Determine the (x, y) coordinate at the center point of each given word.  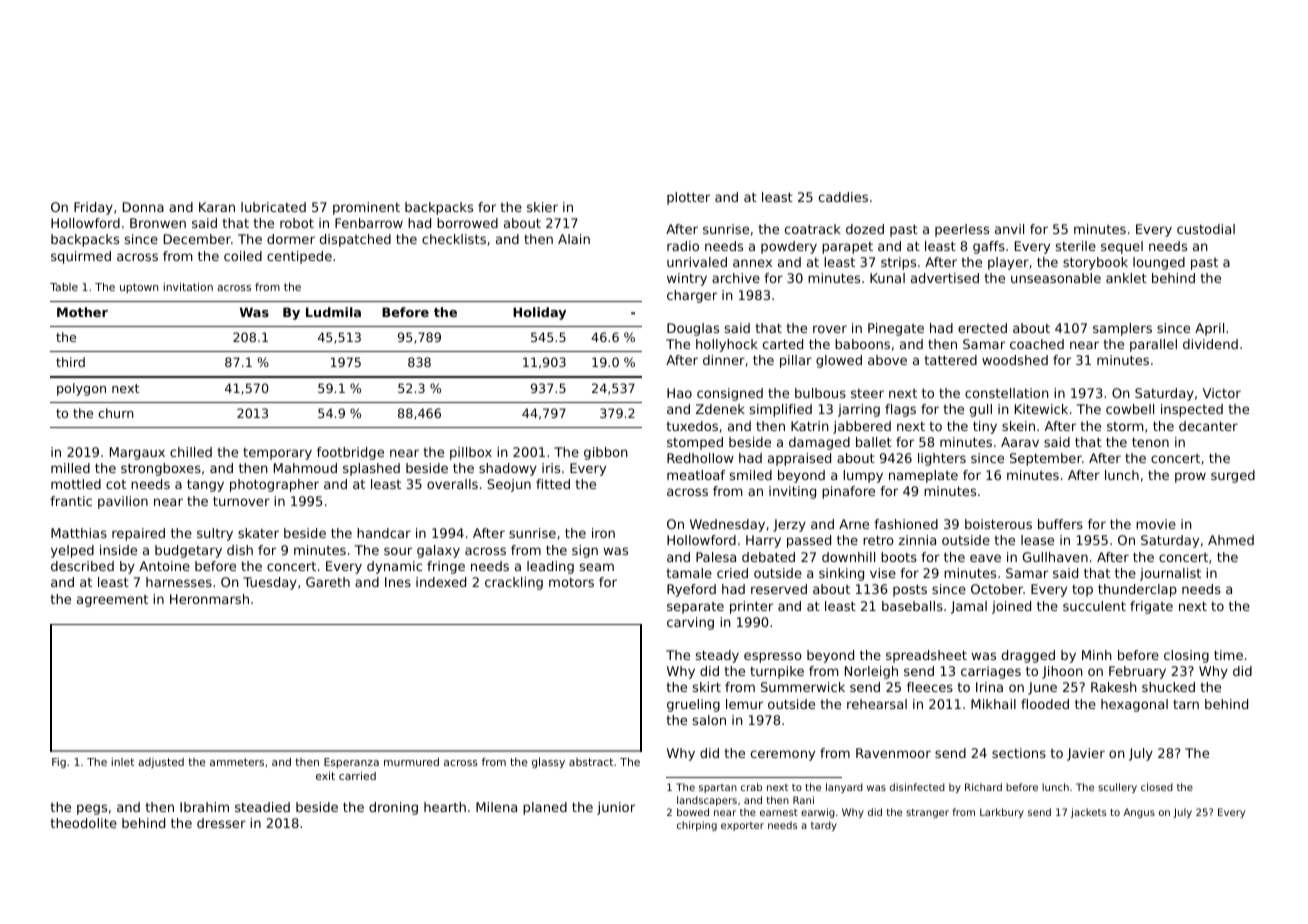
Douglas (693, 329)
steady (717, 656)
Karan (217, 207)
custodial (1206, 229)
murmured (411, 762)
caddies (843, 197)
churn (116, 413)
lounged (1159, 263)
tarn (1186, 704)
